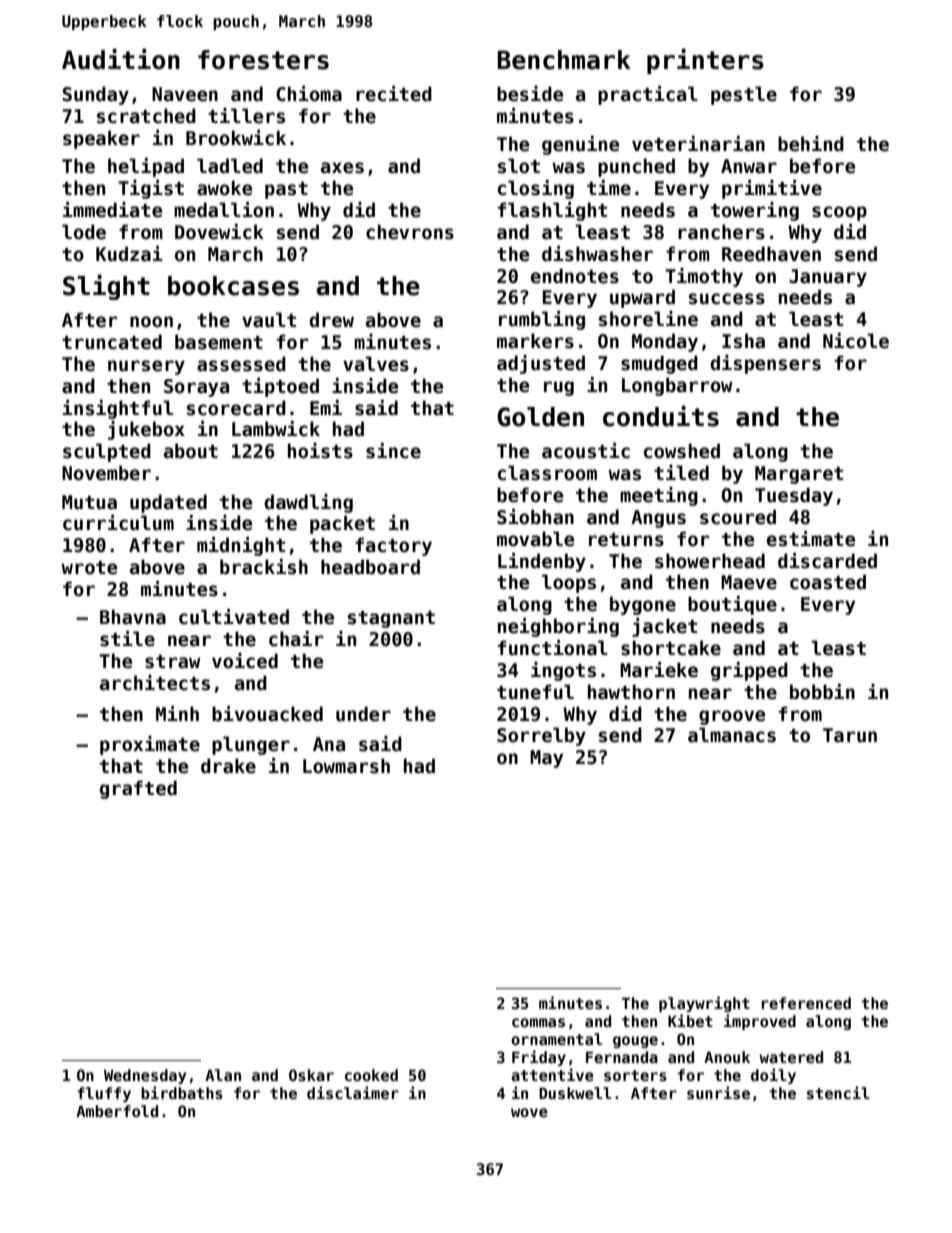 Image resolution: width=952 pixels, height=1233 pixels. I want to click on about, so click(191, 451).
